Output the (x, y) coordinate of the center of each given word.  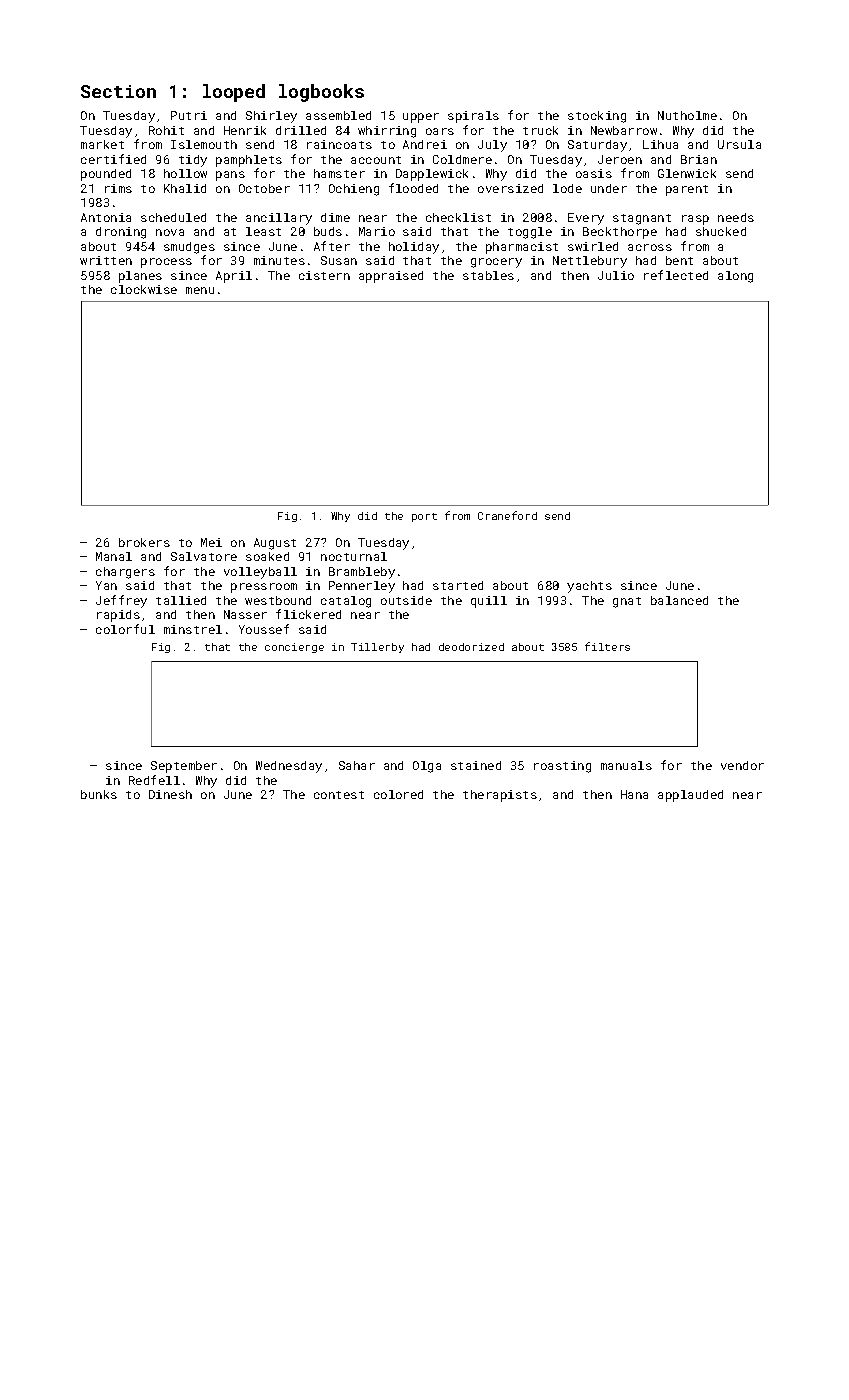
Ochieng (354, 190)
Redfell (154, 780)
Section (118, 91)
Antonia (106, 217)
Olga (427, 767)
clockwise (144, 289)
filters (607, 646)
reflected (676, 275)
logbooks (321, 93)
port (424, 517)
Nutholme (687, 115)
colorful (125, 629)
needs (736, 217)
